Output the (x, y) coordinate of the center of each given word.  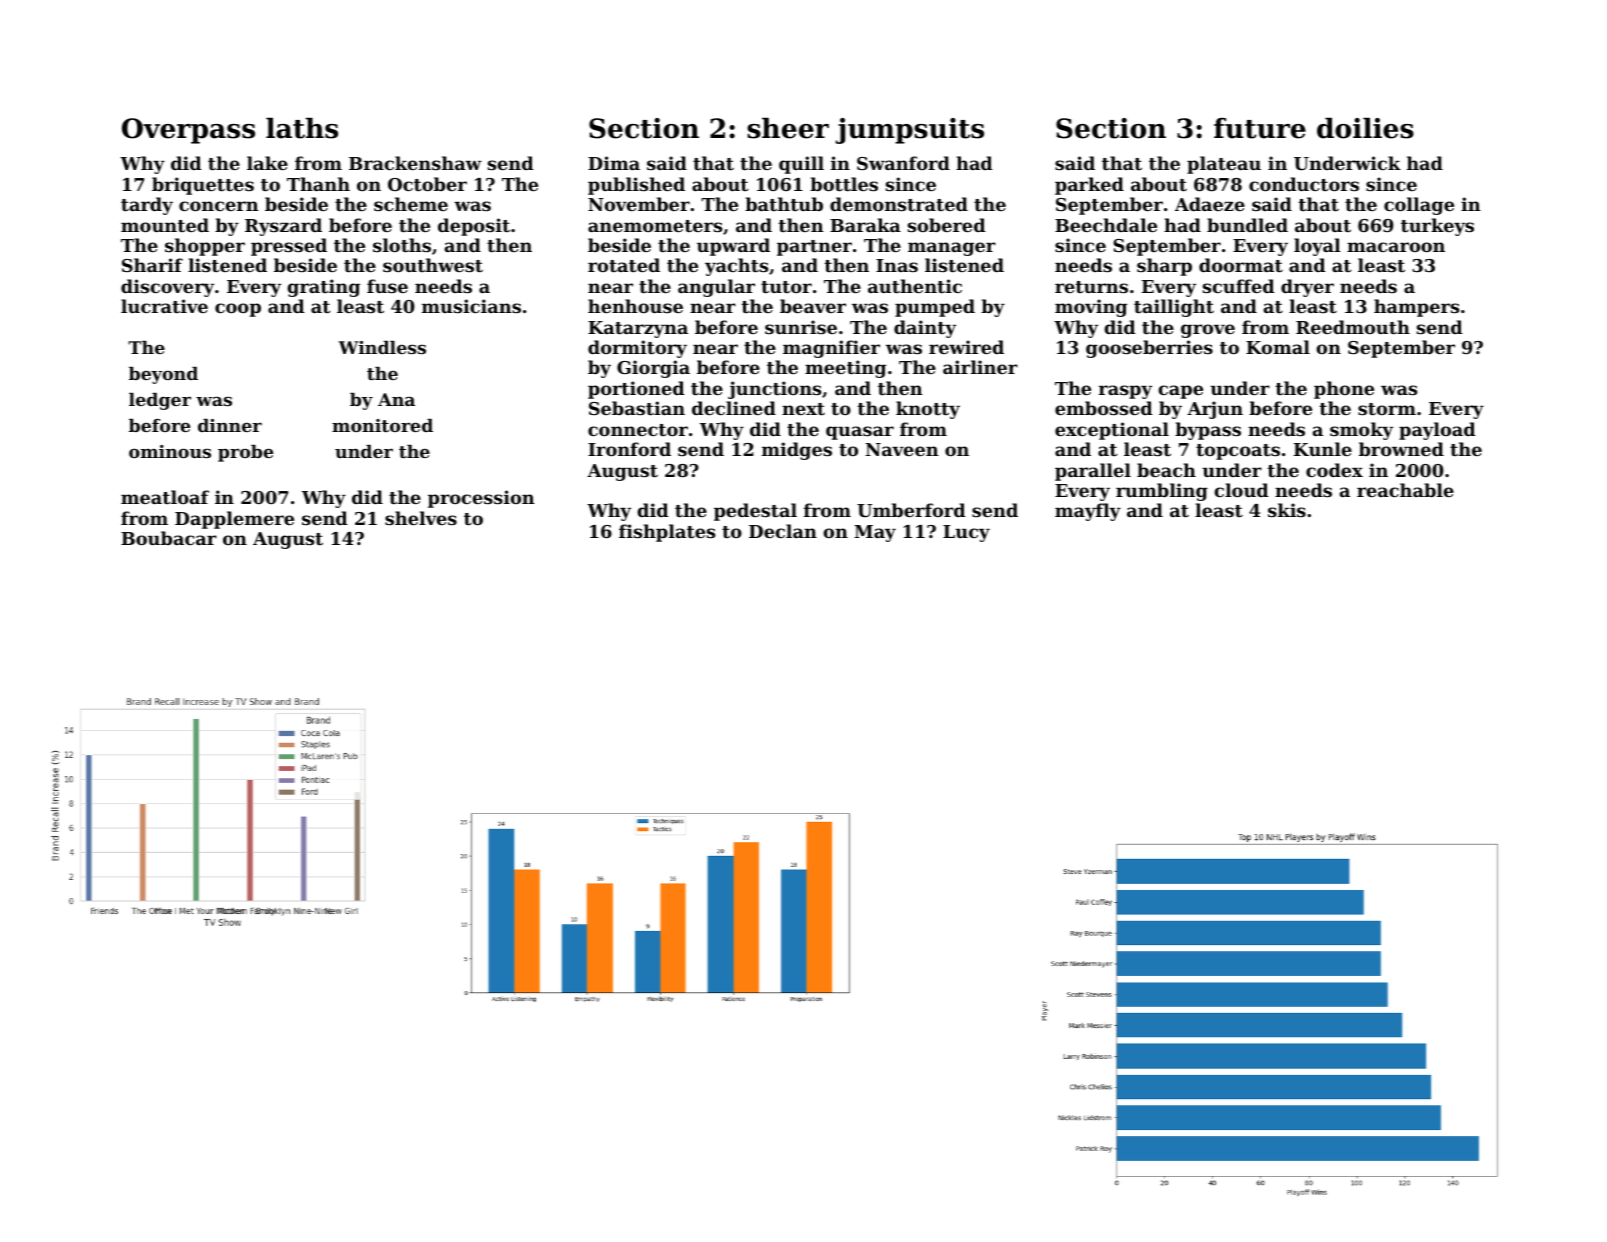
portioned (636, 390)
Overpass (188, 131)
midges (797, 451)
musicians (471, 306)
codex (1334, 470)
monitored (382, 425)
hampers (1416, 308)
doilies (1365, 128)
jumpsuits (910, 131)
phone (1344, 390)
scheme (411, 204)
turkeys (1437, 227)
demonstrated (899, 204)
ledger (160, 401)
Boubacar (169, 538)
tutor (786, 287)
